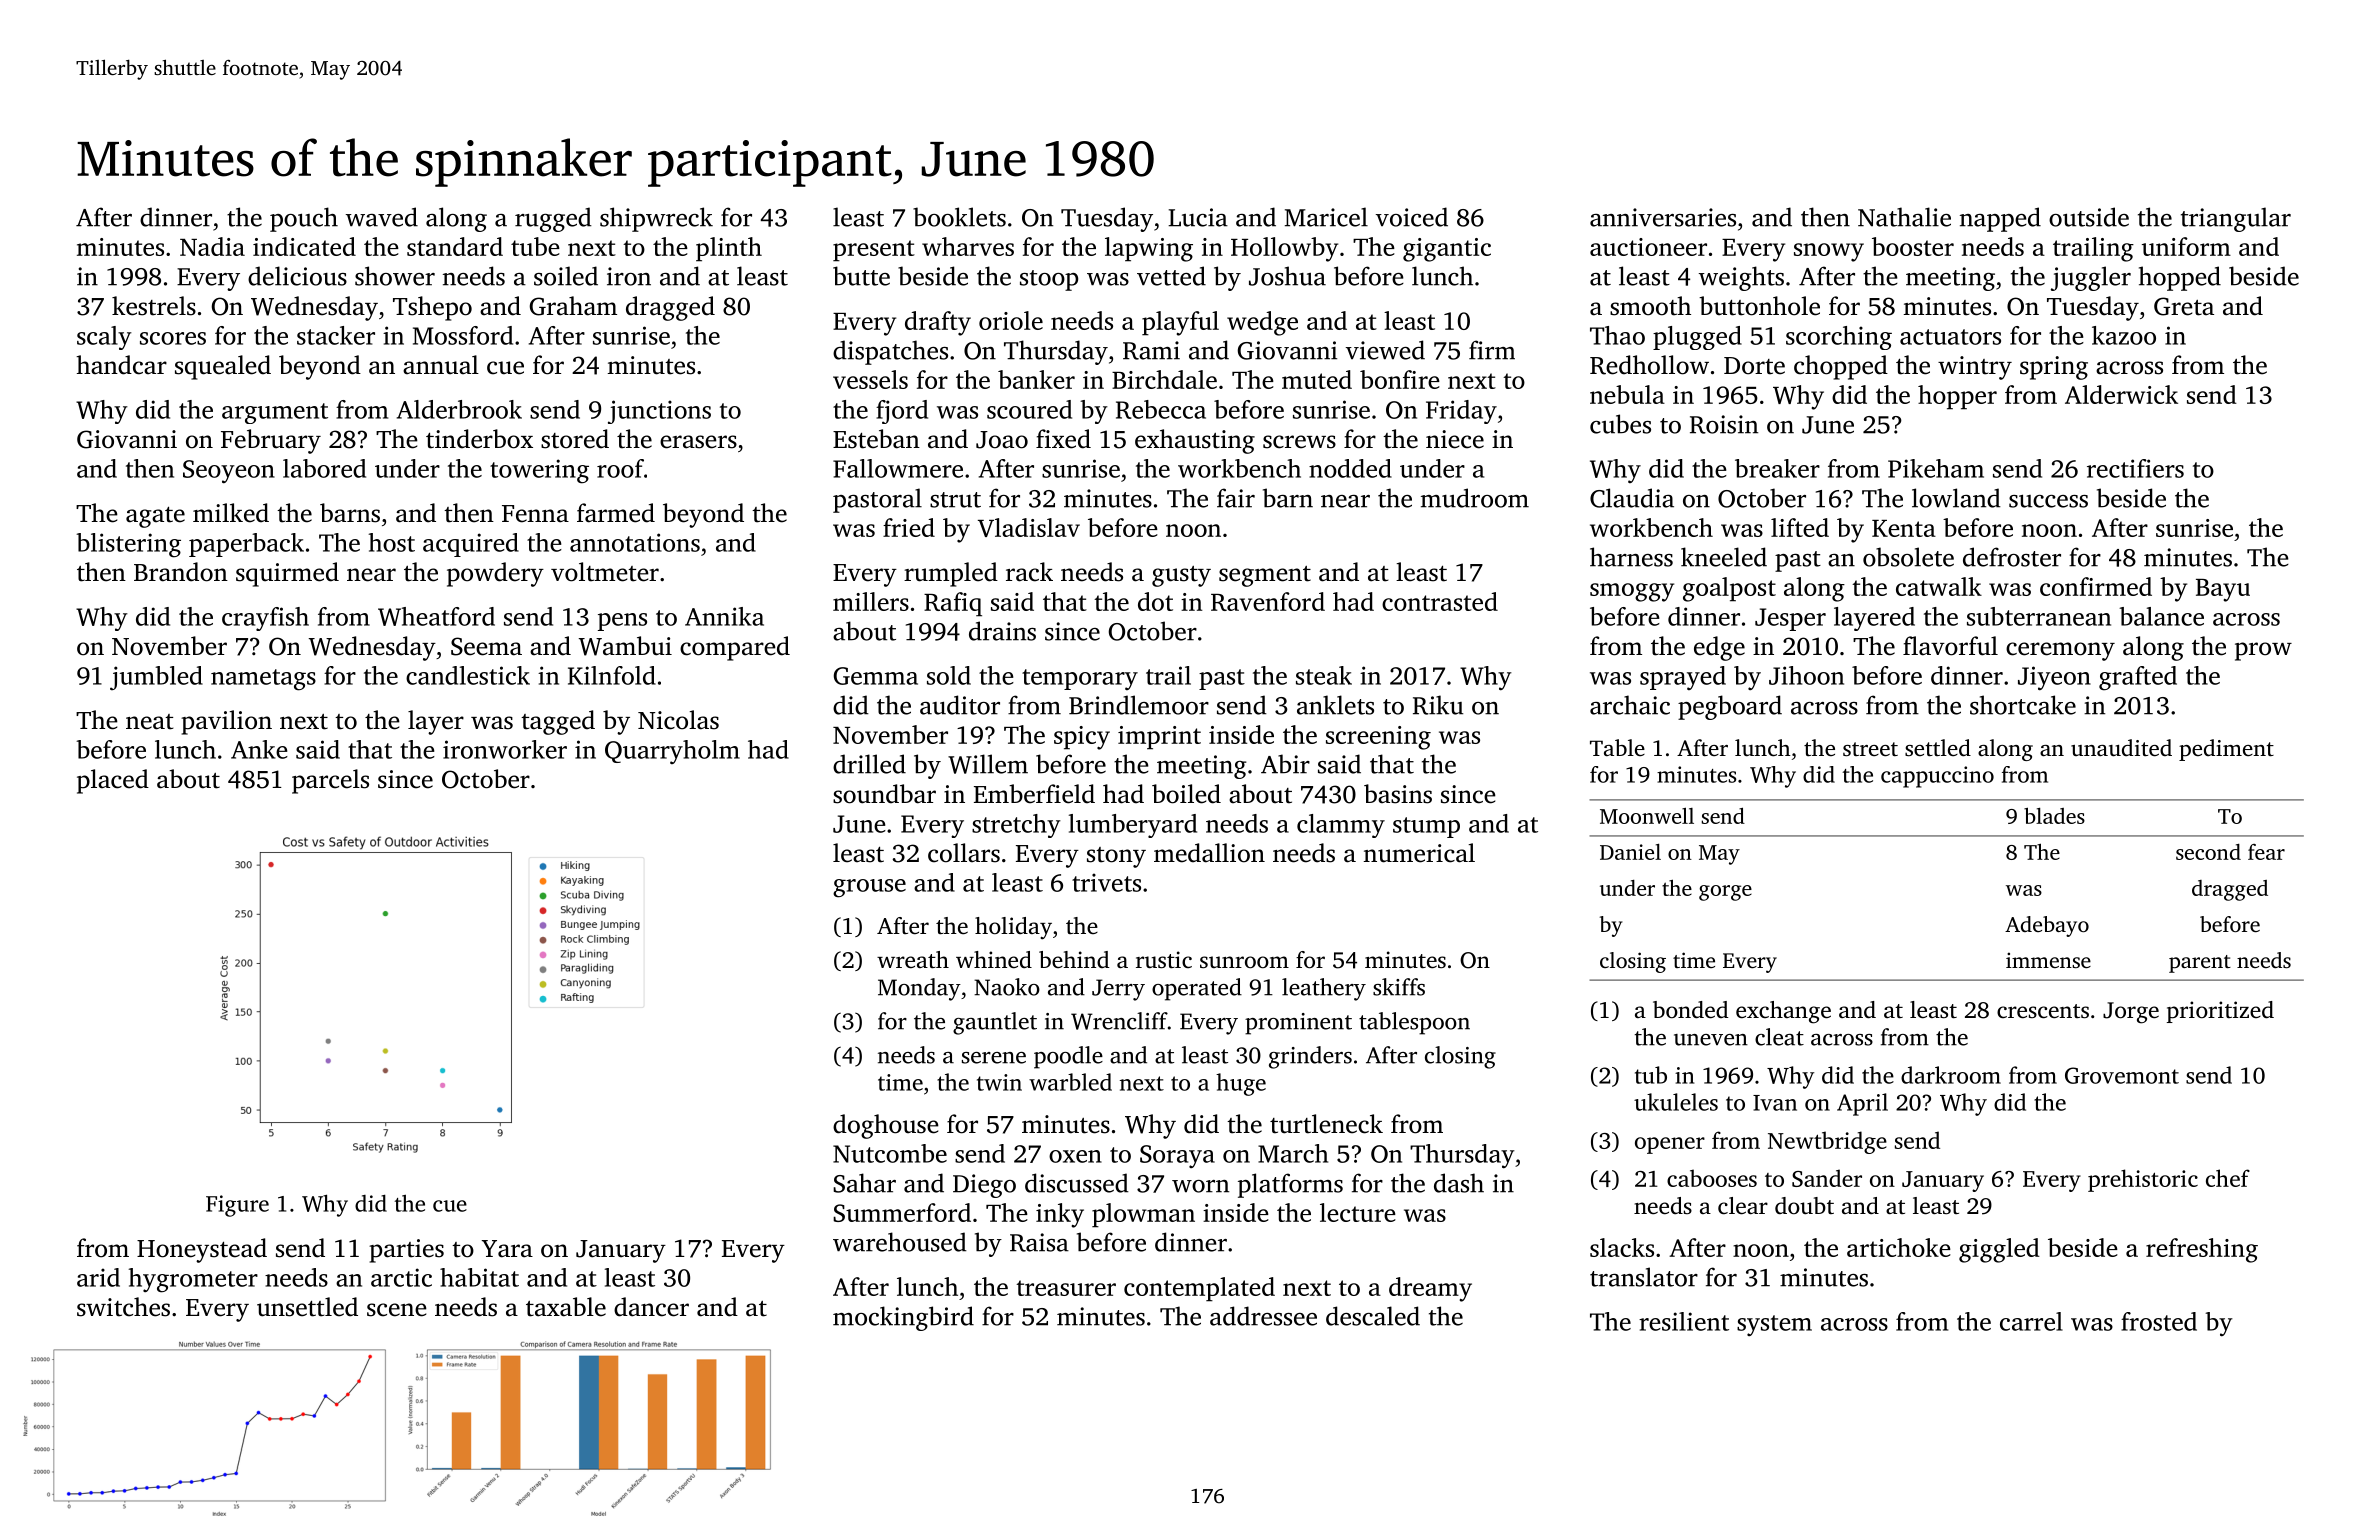 Image resolution: width=2380 pixels, height=1540 pixels. I want to click on pavilion, so click(226, 722).
